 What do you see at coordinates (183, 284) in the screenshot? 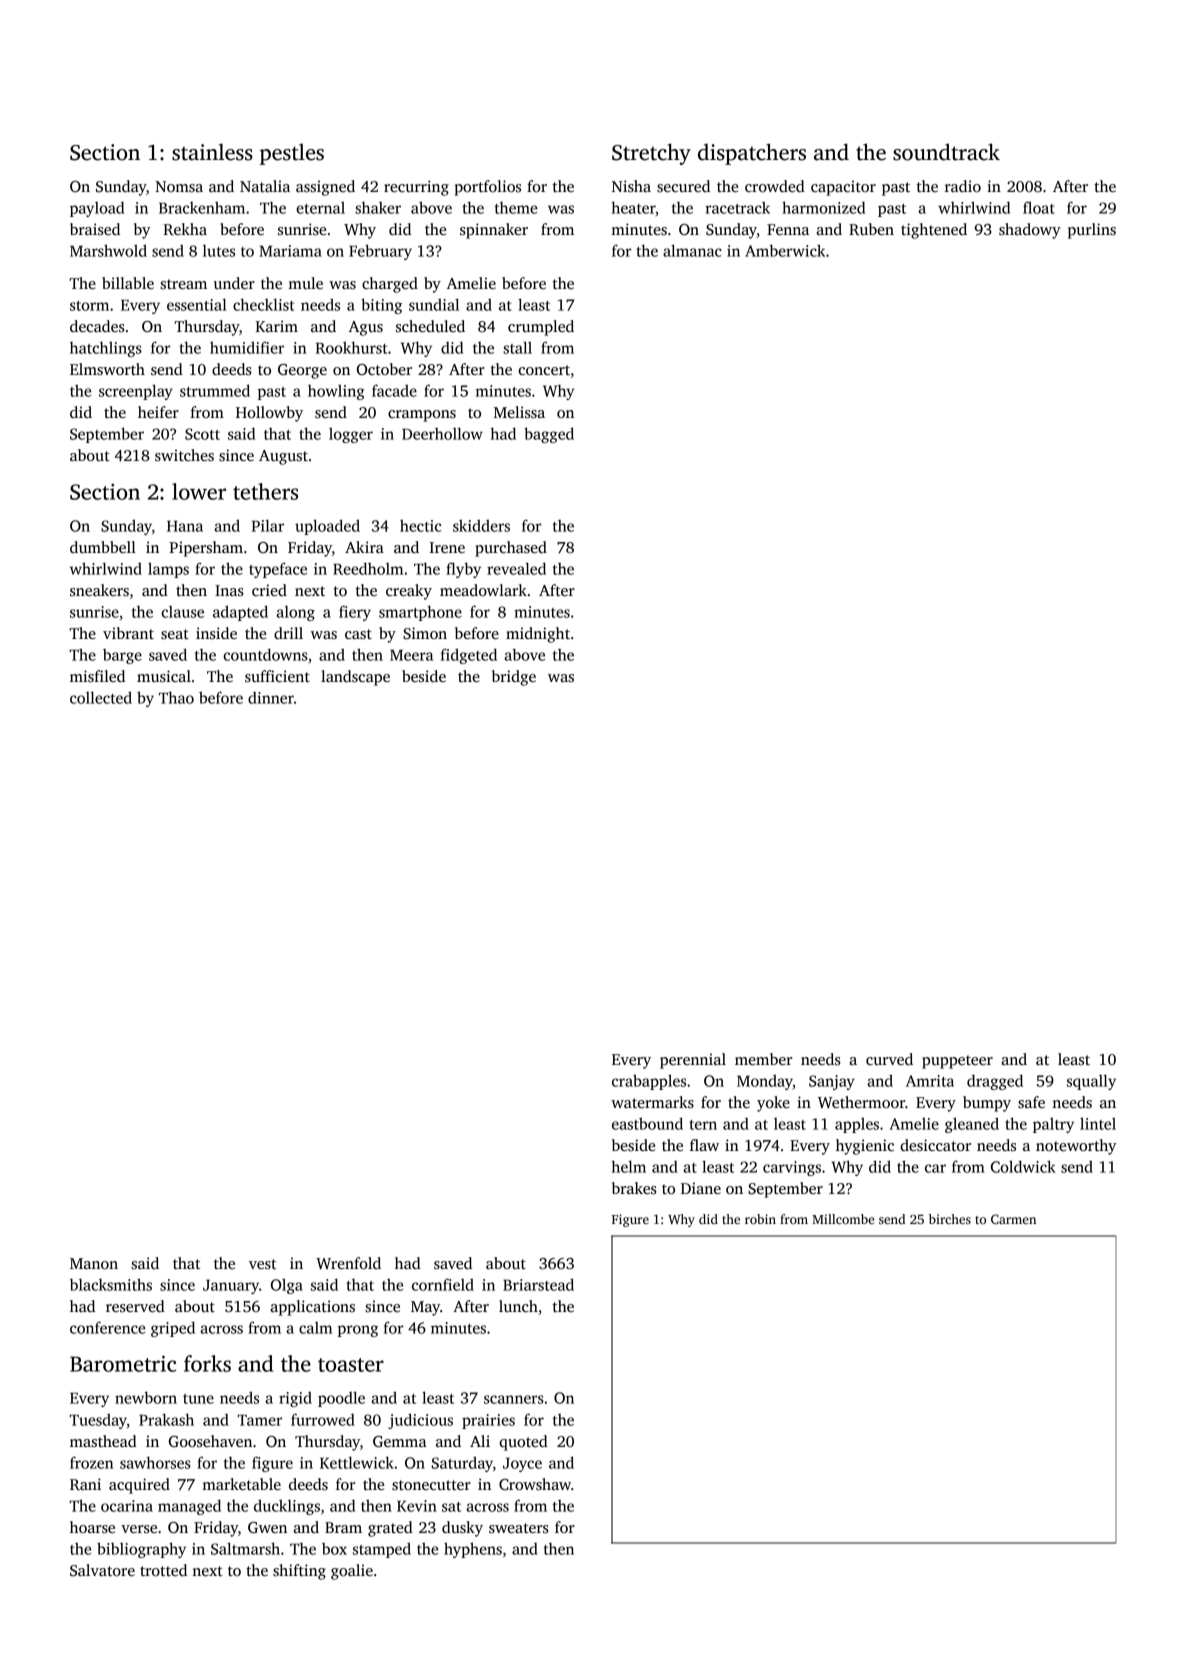
I see `stream` at bounding box center [183, 284].
